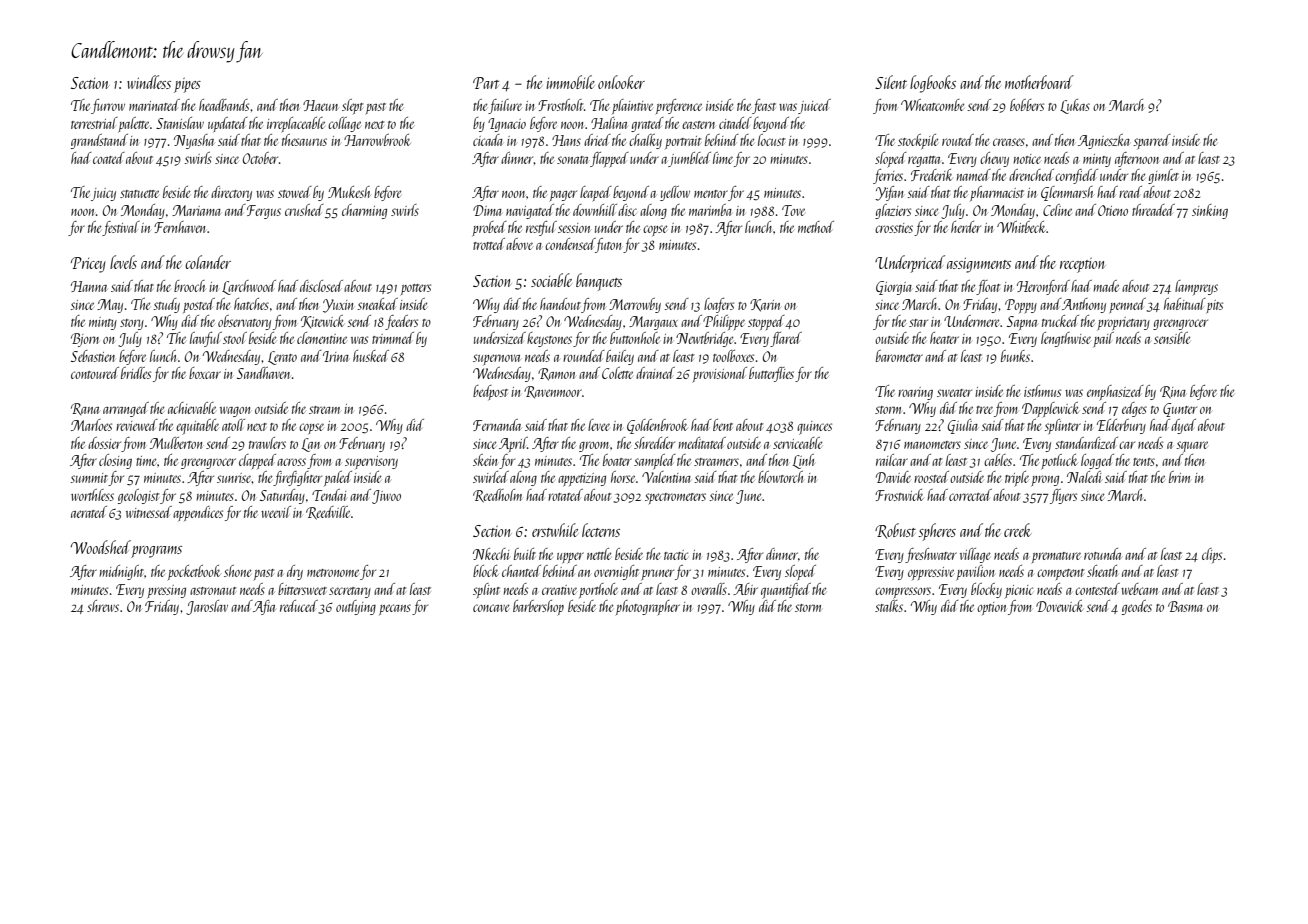 This document has height=924, width=1308. Describe the element at coordinates (1059, 606) in the document. I see `Dovewick` at that location.
